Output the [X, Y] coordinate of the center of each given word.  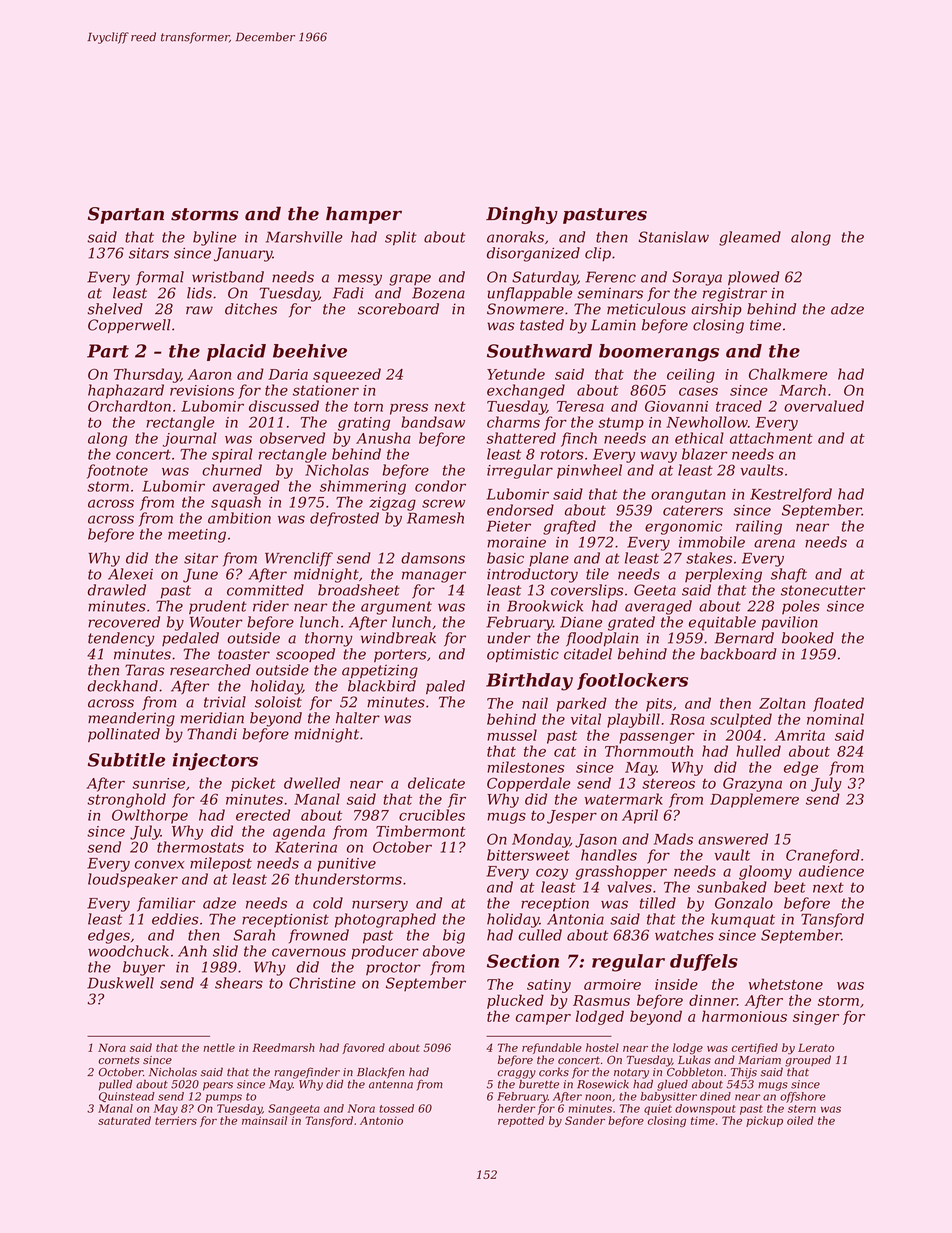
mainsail [264, 1120]
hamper [364, 215]
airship [716, 310]
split [401, 238]
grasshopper [621, 872]
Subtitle [126, 760]
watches [684, 935]
